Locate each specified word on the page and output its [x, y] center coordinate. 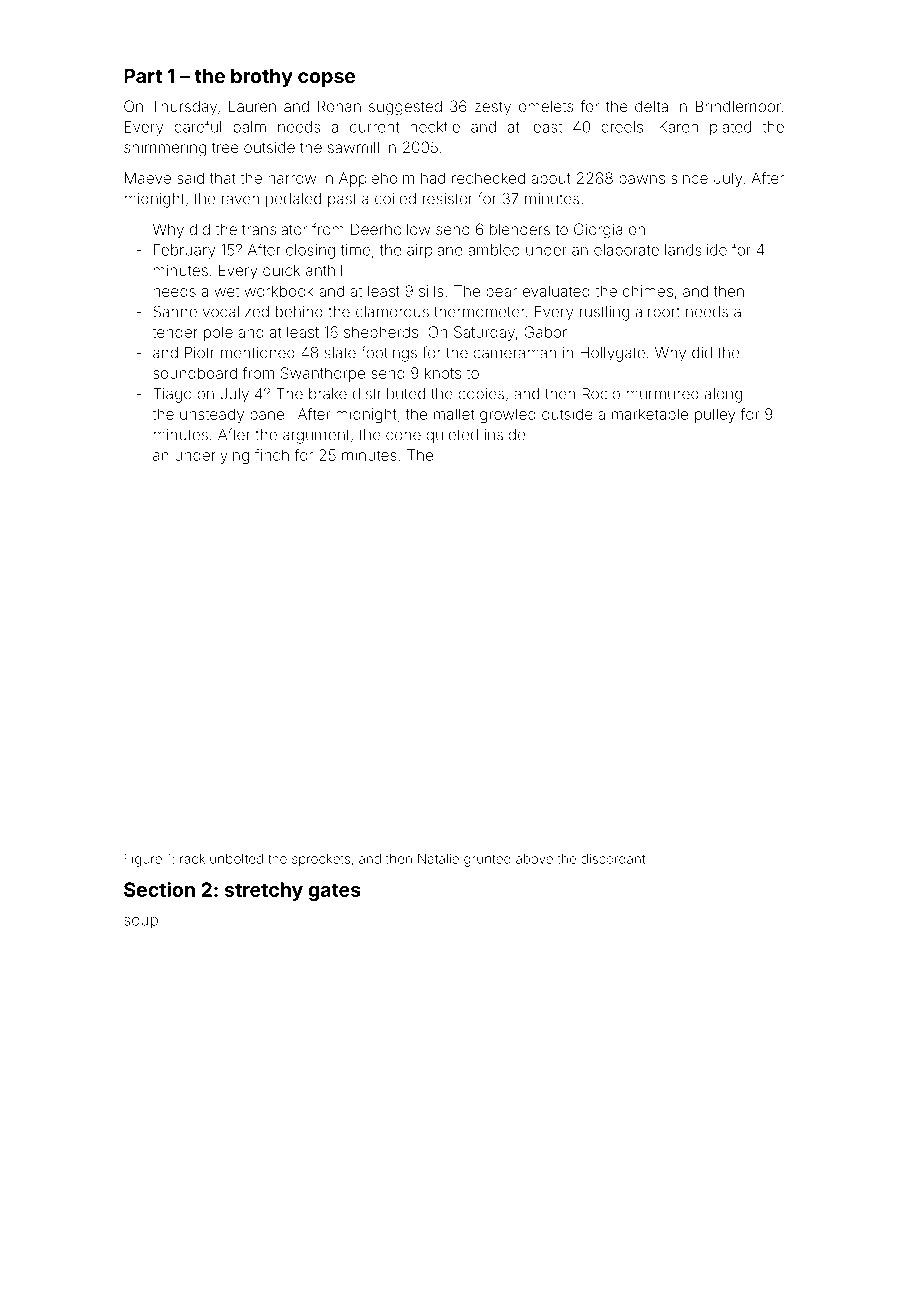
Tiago [172, 395]
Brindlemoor [738, 106]
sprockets [321, 860]
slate [340, 353]
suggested [405, 108]
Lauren [252, 106]
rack [192, 859]
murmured [662, 394]
